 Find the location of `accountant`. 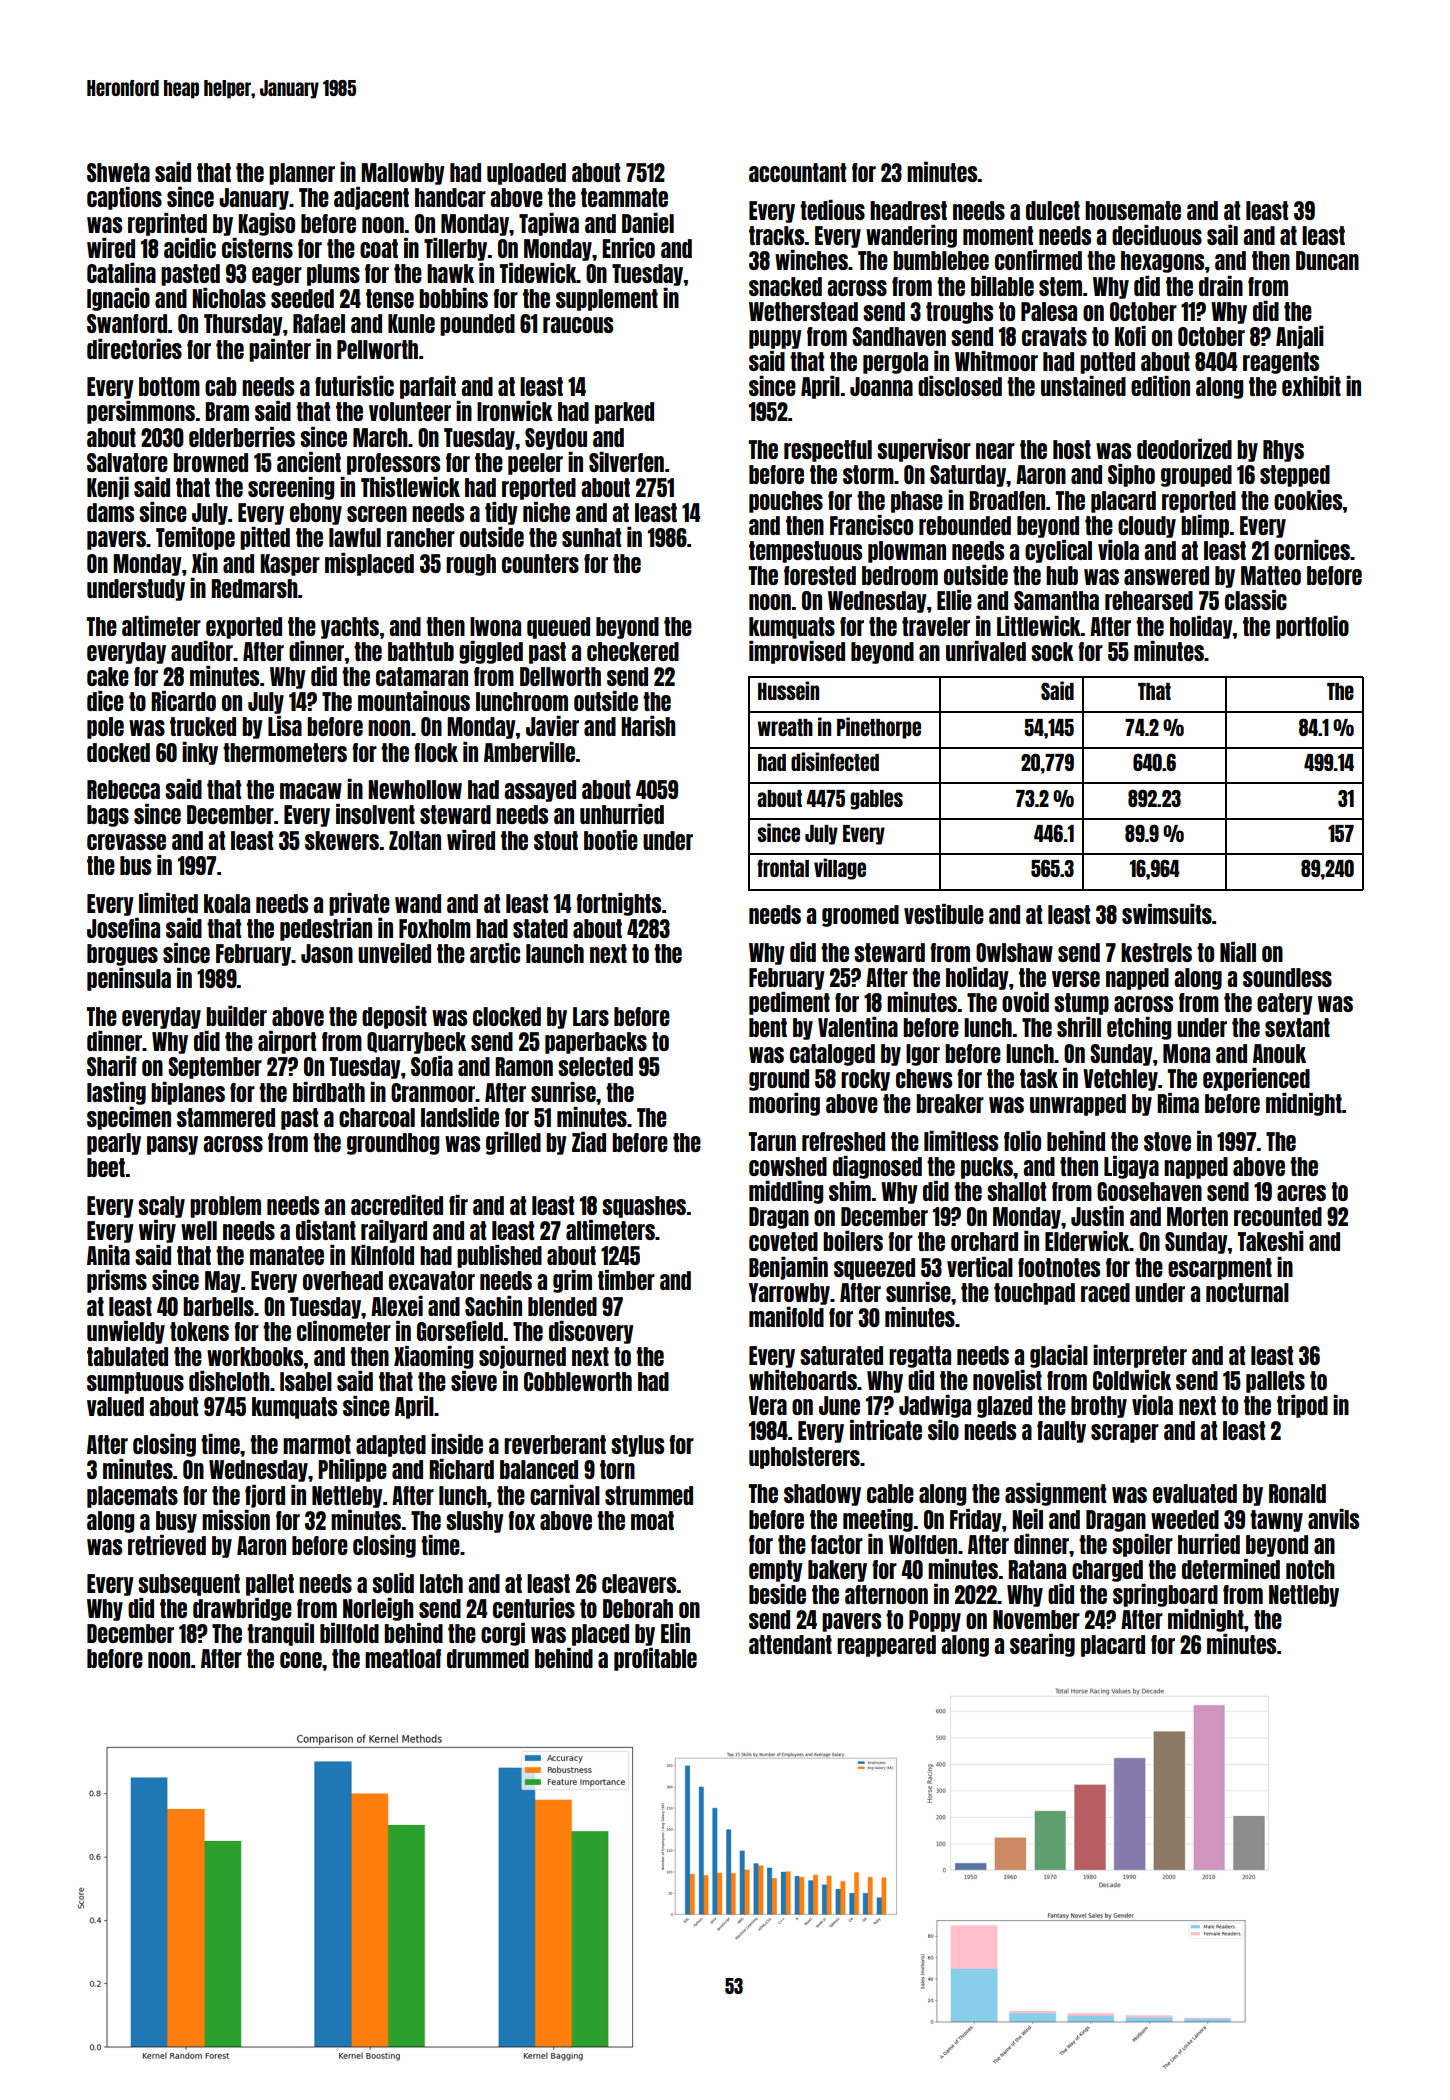

accountant is located at coordinates (797, 172).
